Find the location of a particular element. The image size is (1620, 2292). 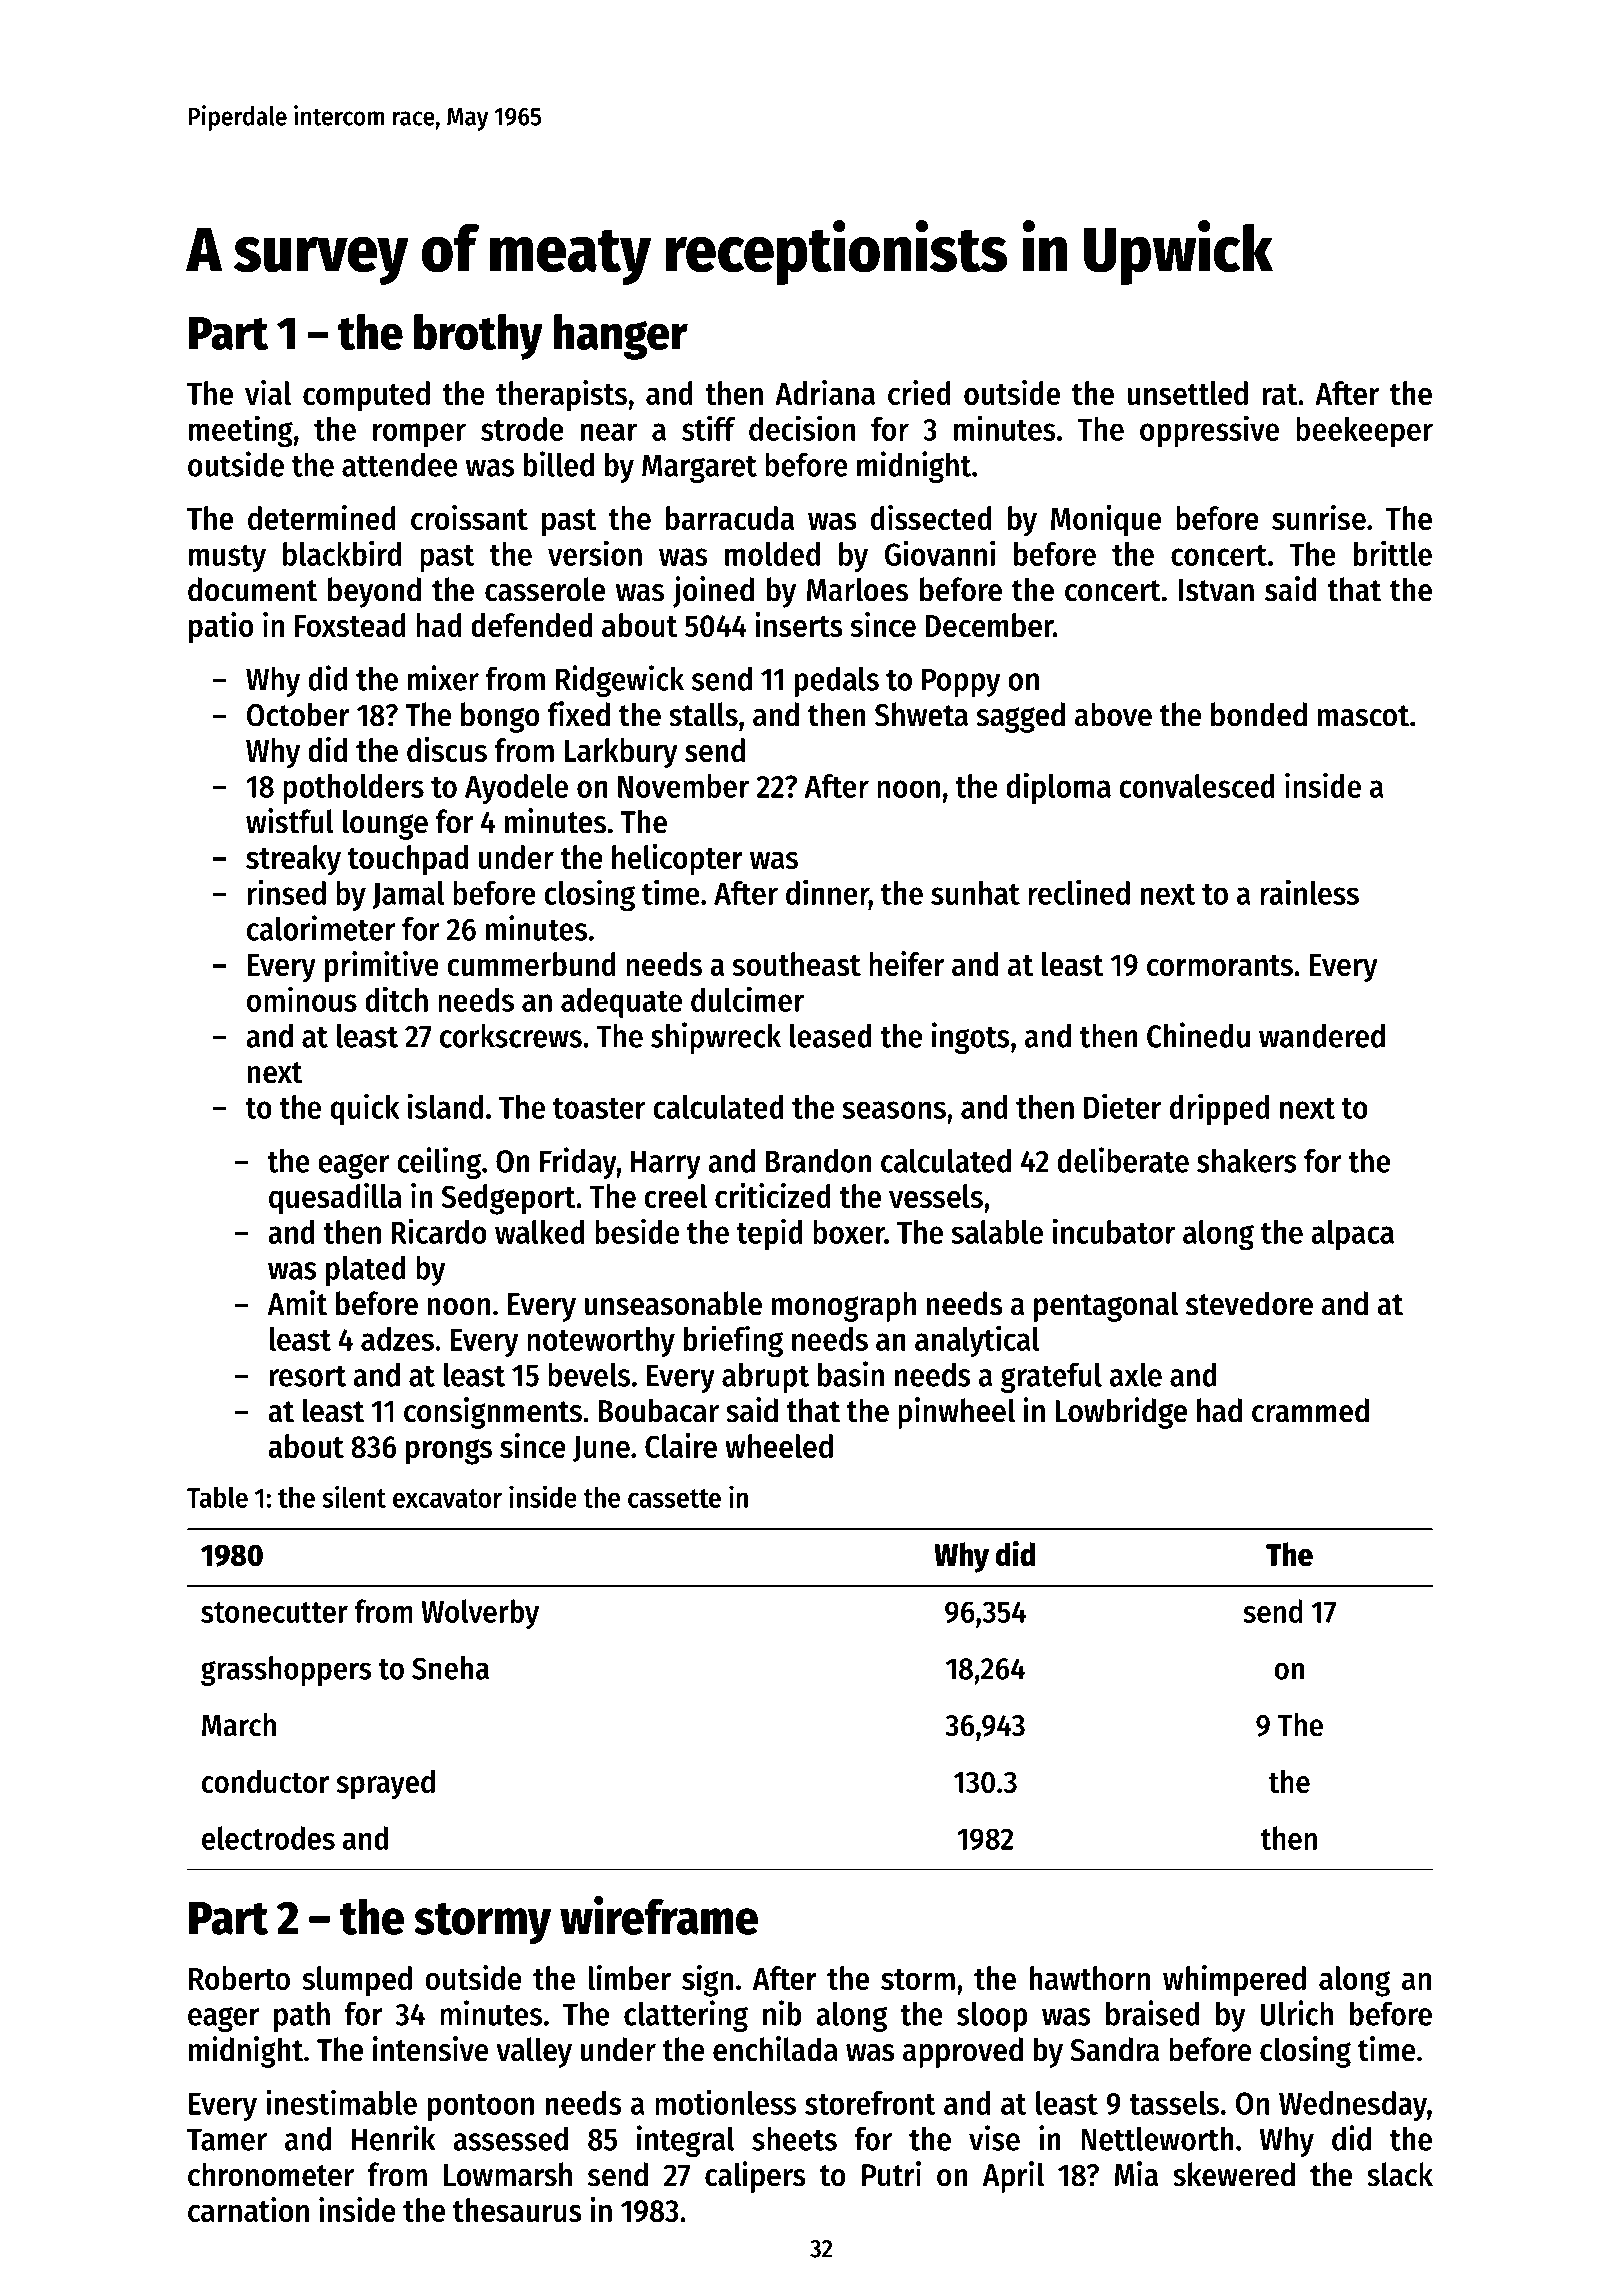

Adriana is located at coordinates (825, 392).
